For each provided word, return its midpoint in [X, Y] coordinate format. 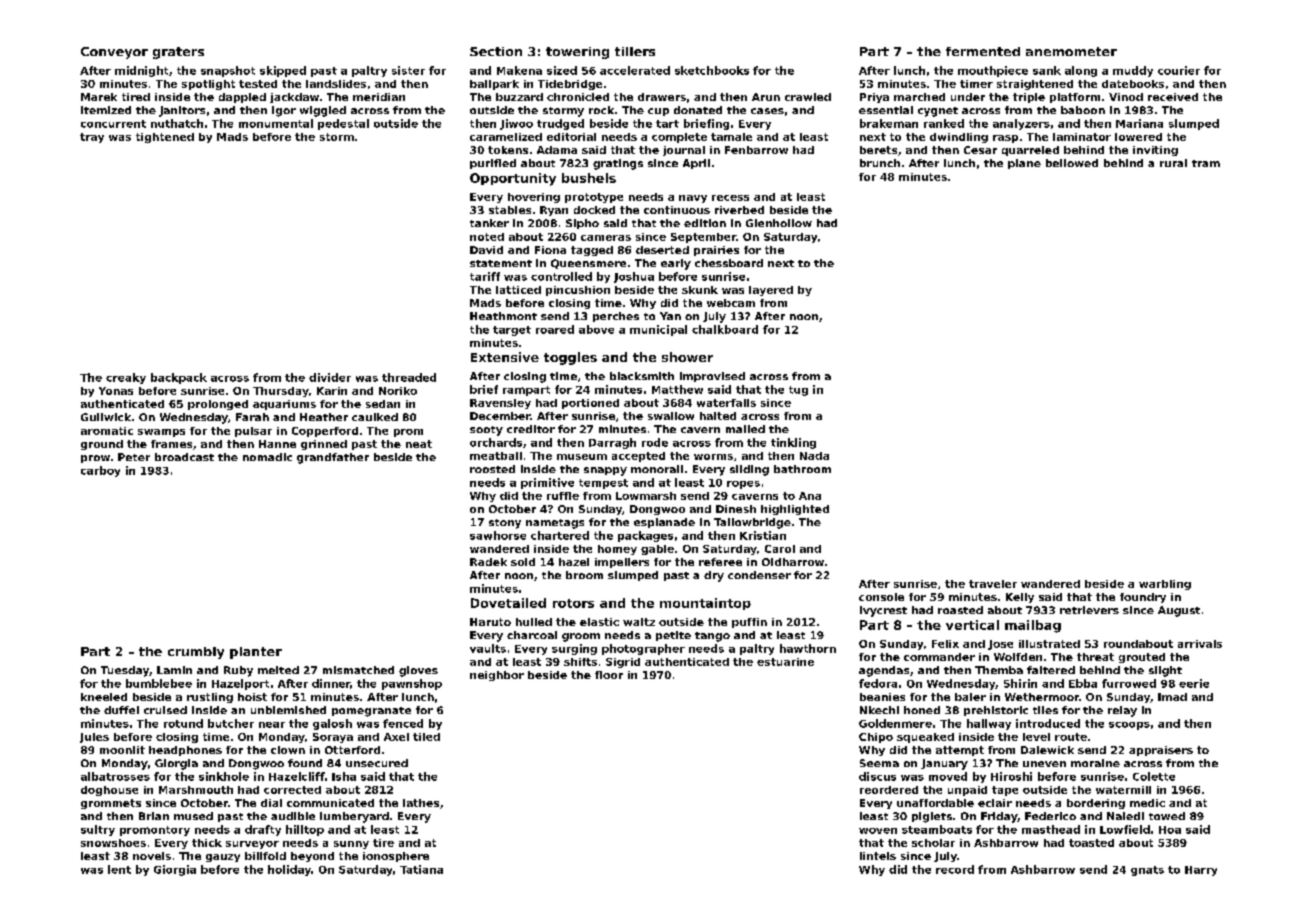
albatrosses [115, 776]
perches [616, 317]
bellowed [1072, 163]
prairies [716, 251]
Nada [814, 456]
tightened [165, 138]
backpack [179, 378]
